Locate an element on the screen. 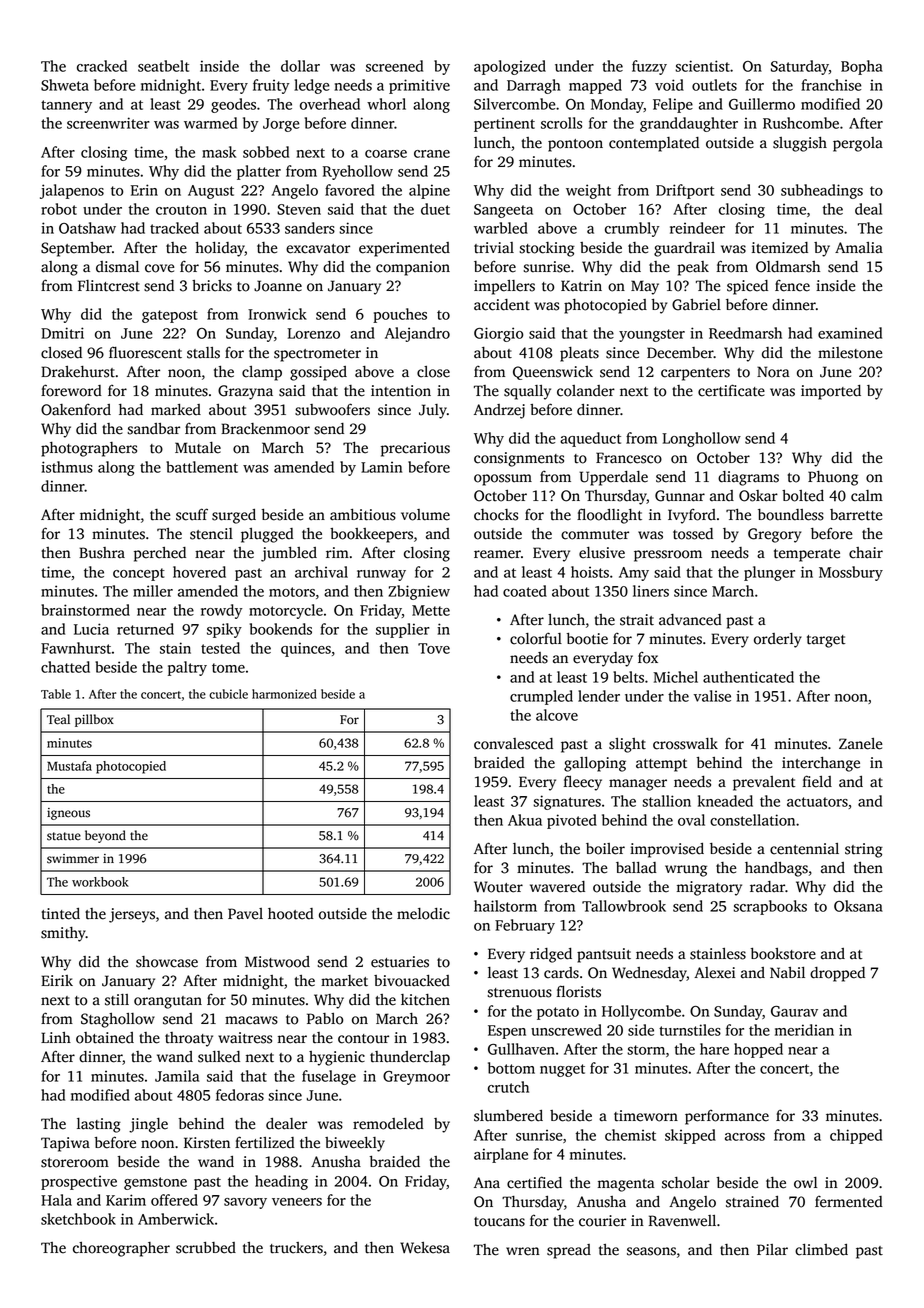 This screenshot has height=1308, width=924. stencil is located at coordinates (211, 534).
